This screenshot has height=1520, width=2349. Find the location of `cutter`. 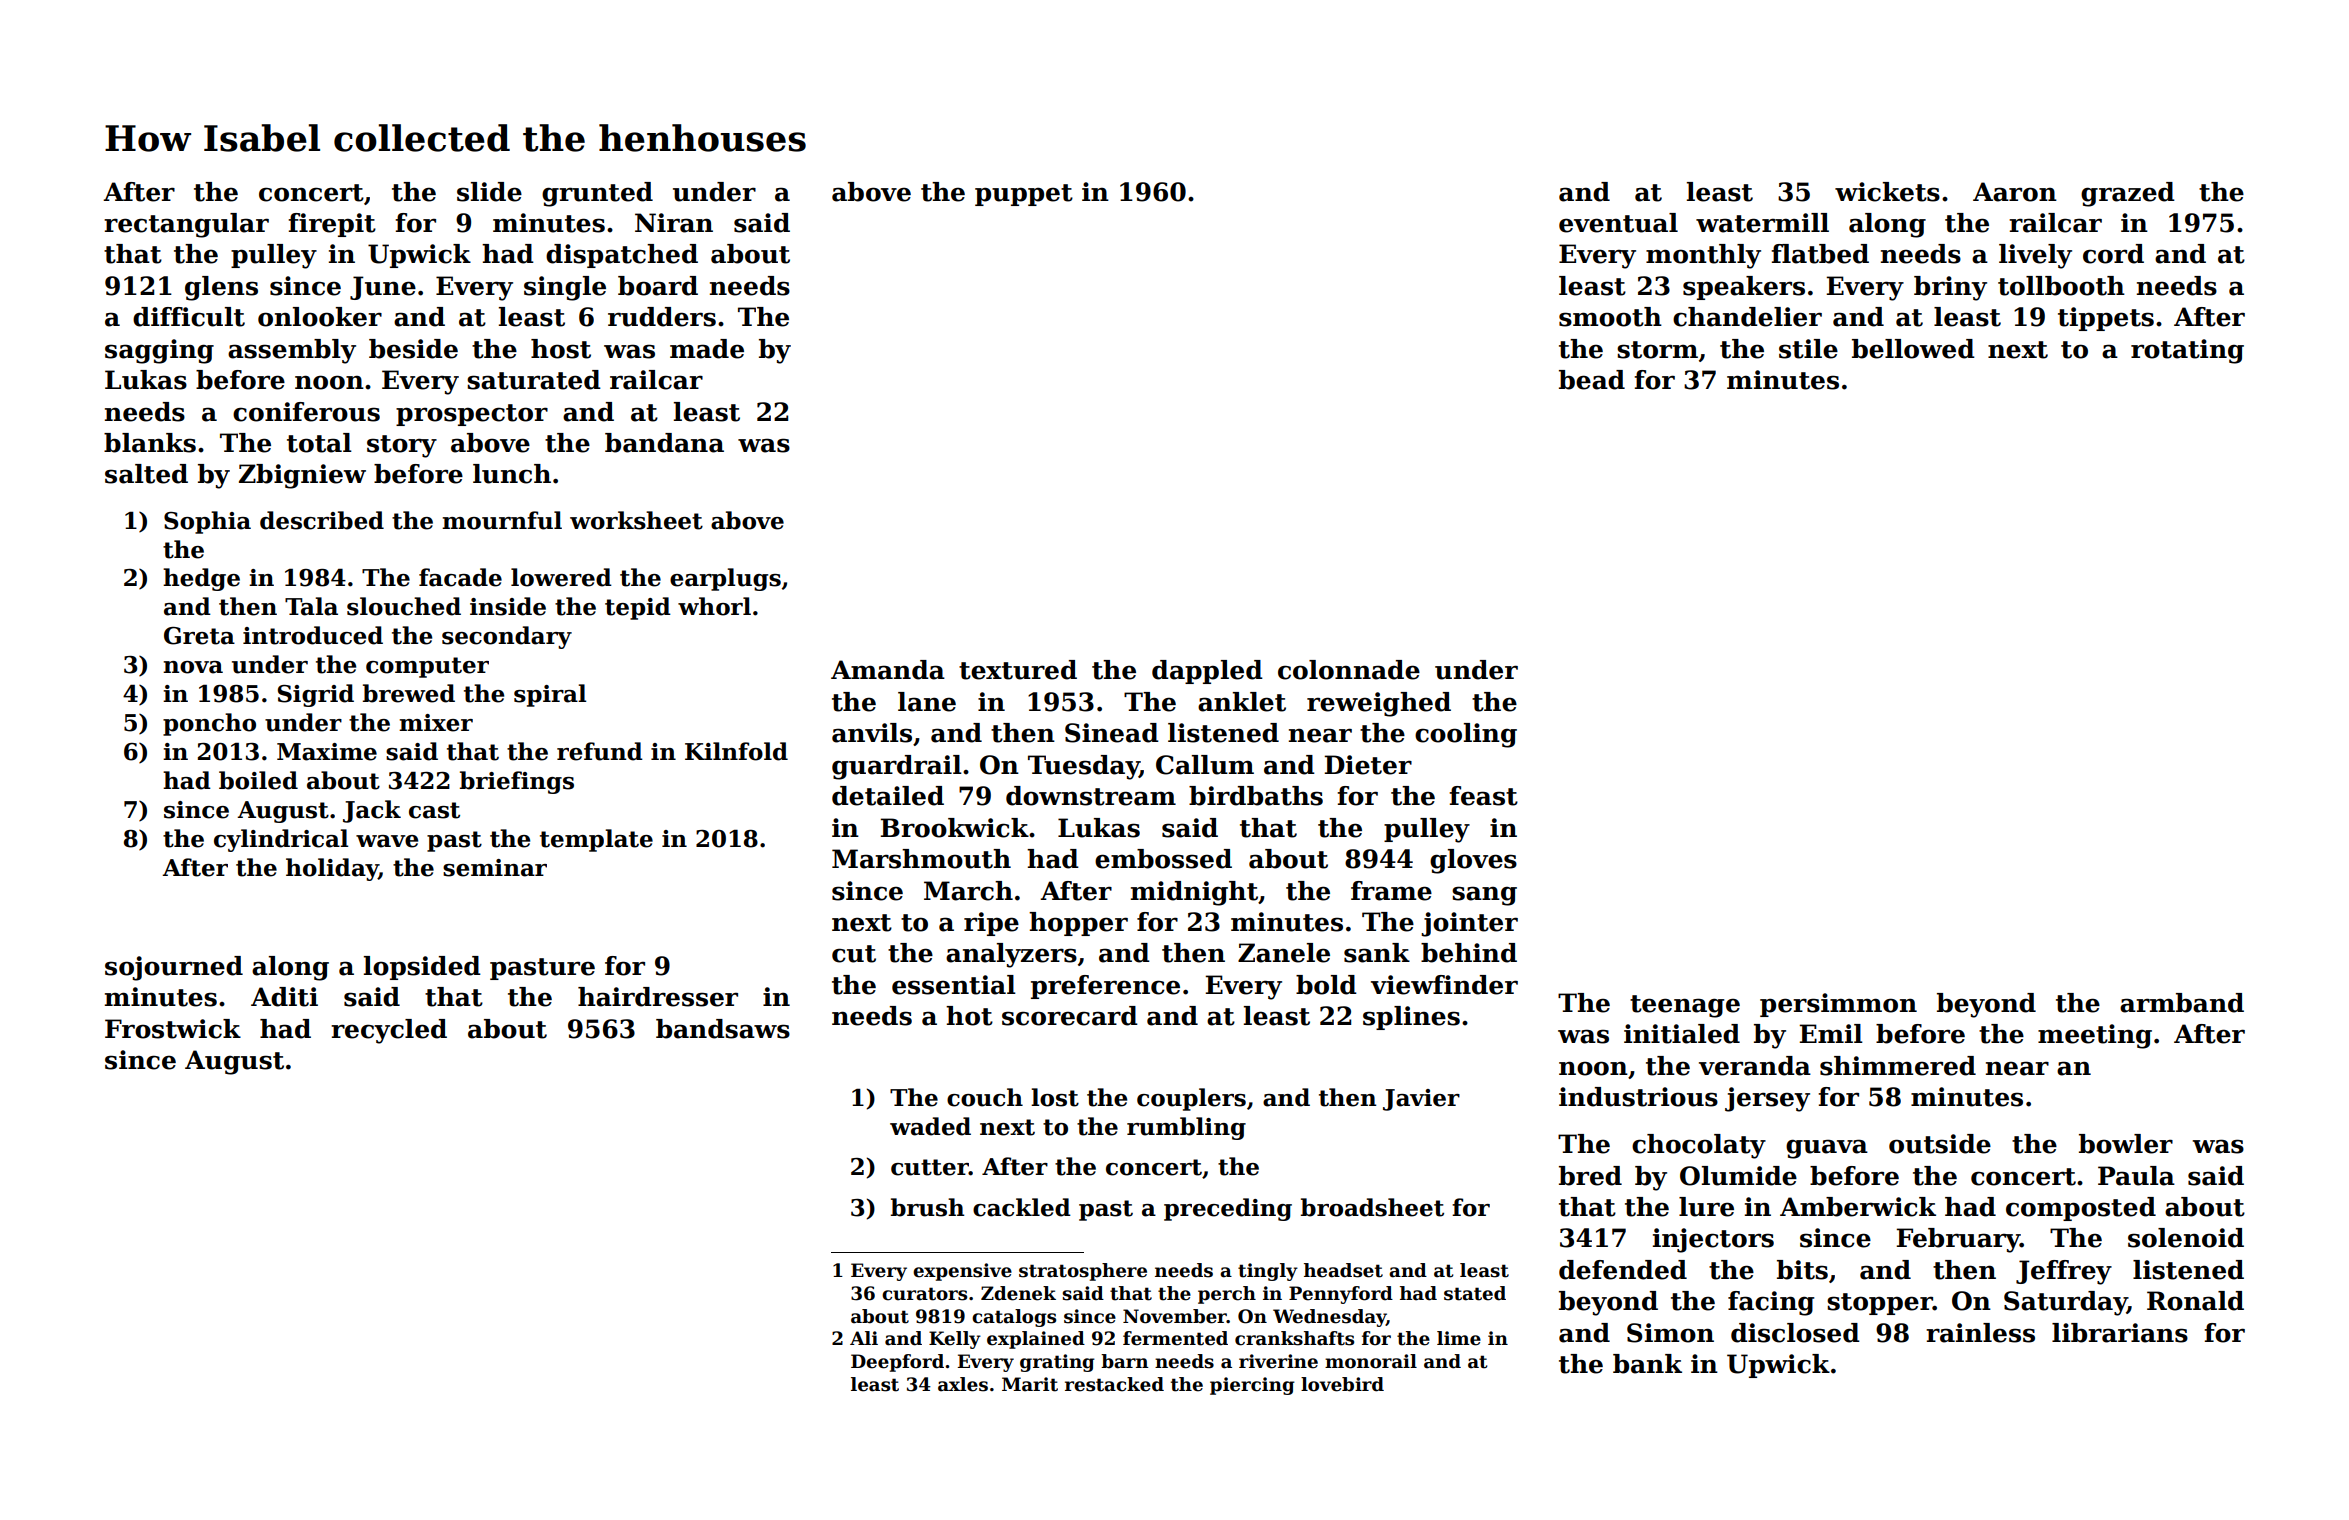

cutter is located at coordinates (930, 1167).
